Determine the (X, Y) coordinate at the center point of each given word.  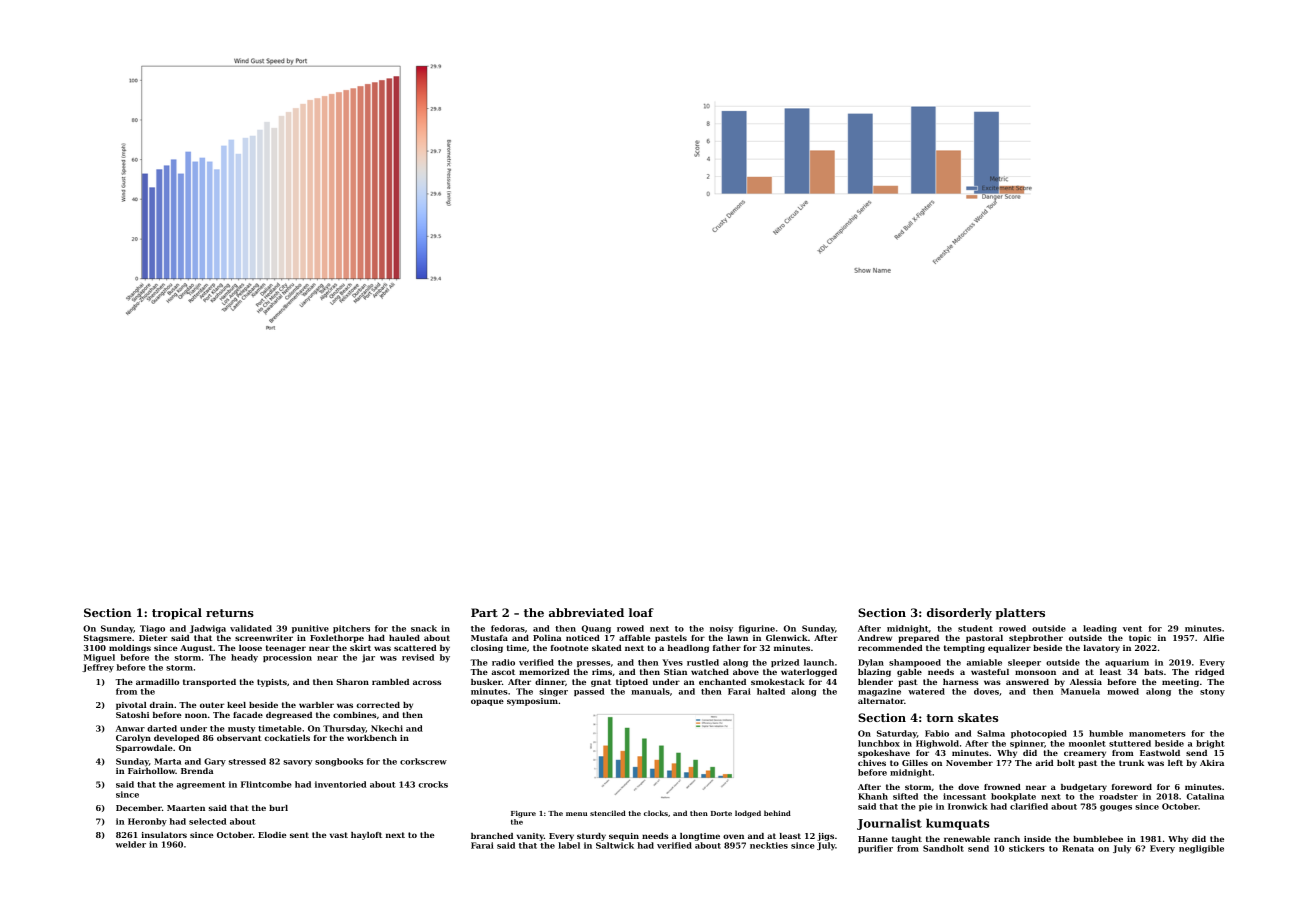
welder (131, 844)
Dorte (721, 813)
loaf (641, 612)
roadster (1118, 796)
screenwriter (264, 638)
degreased (289, 716)
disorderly (959, 614)
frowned (1002, 787)
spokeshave (884, 754)
